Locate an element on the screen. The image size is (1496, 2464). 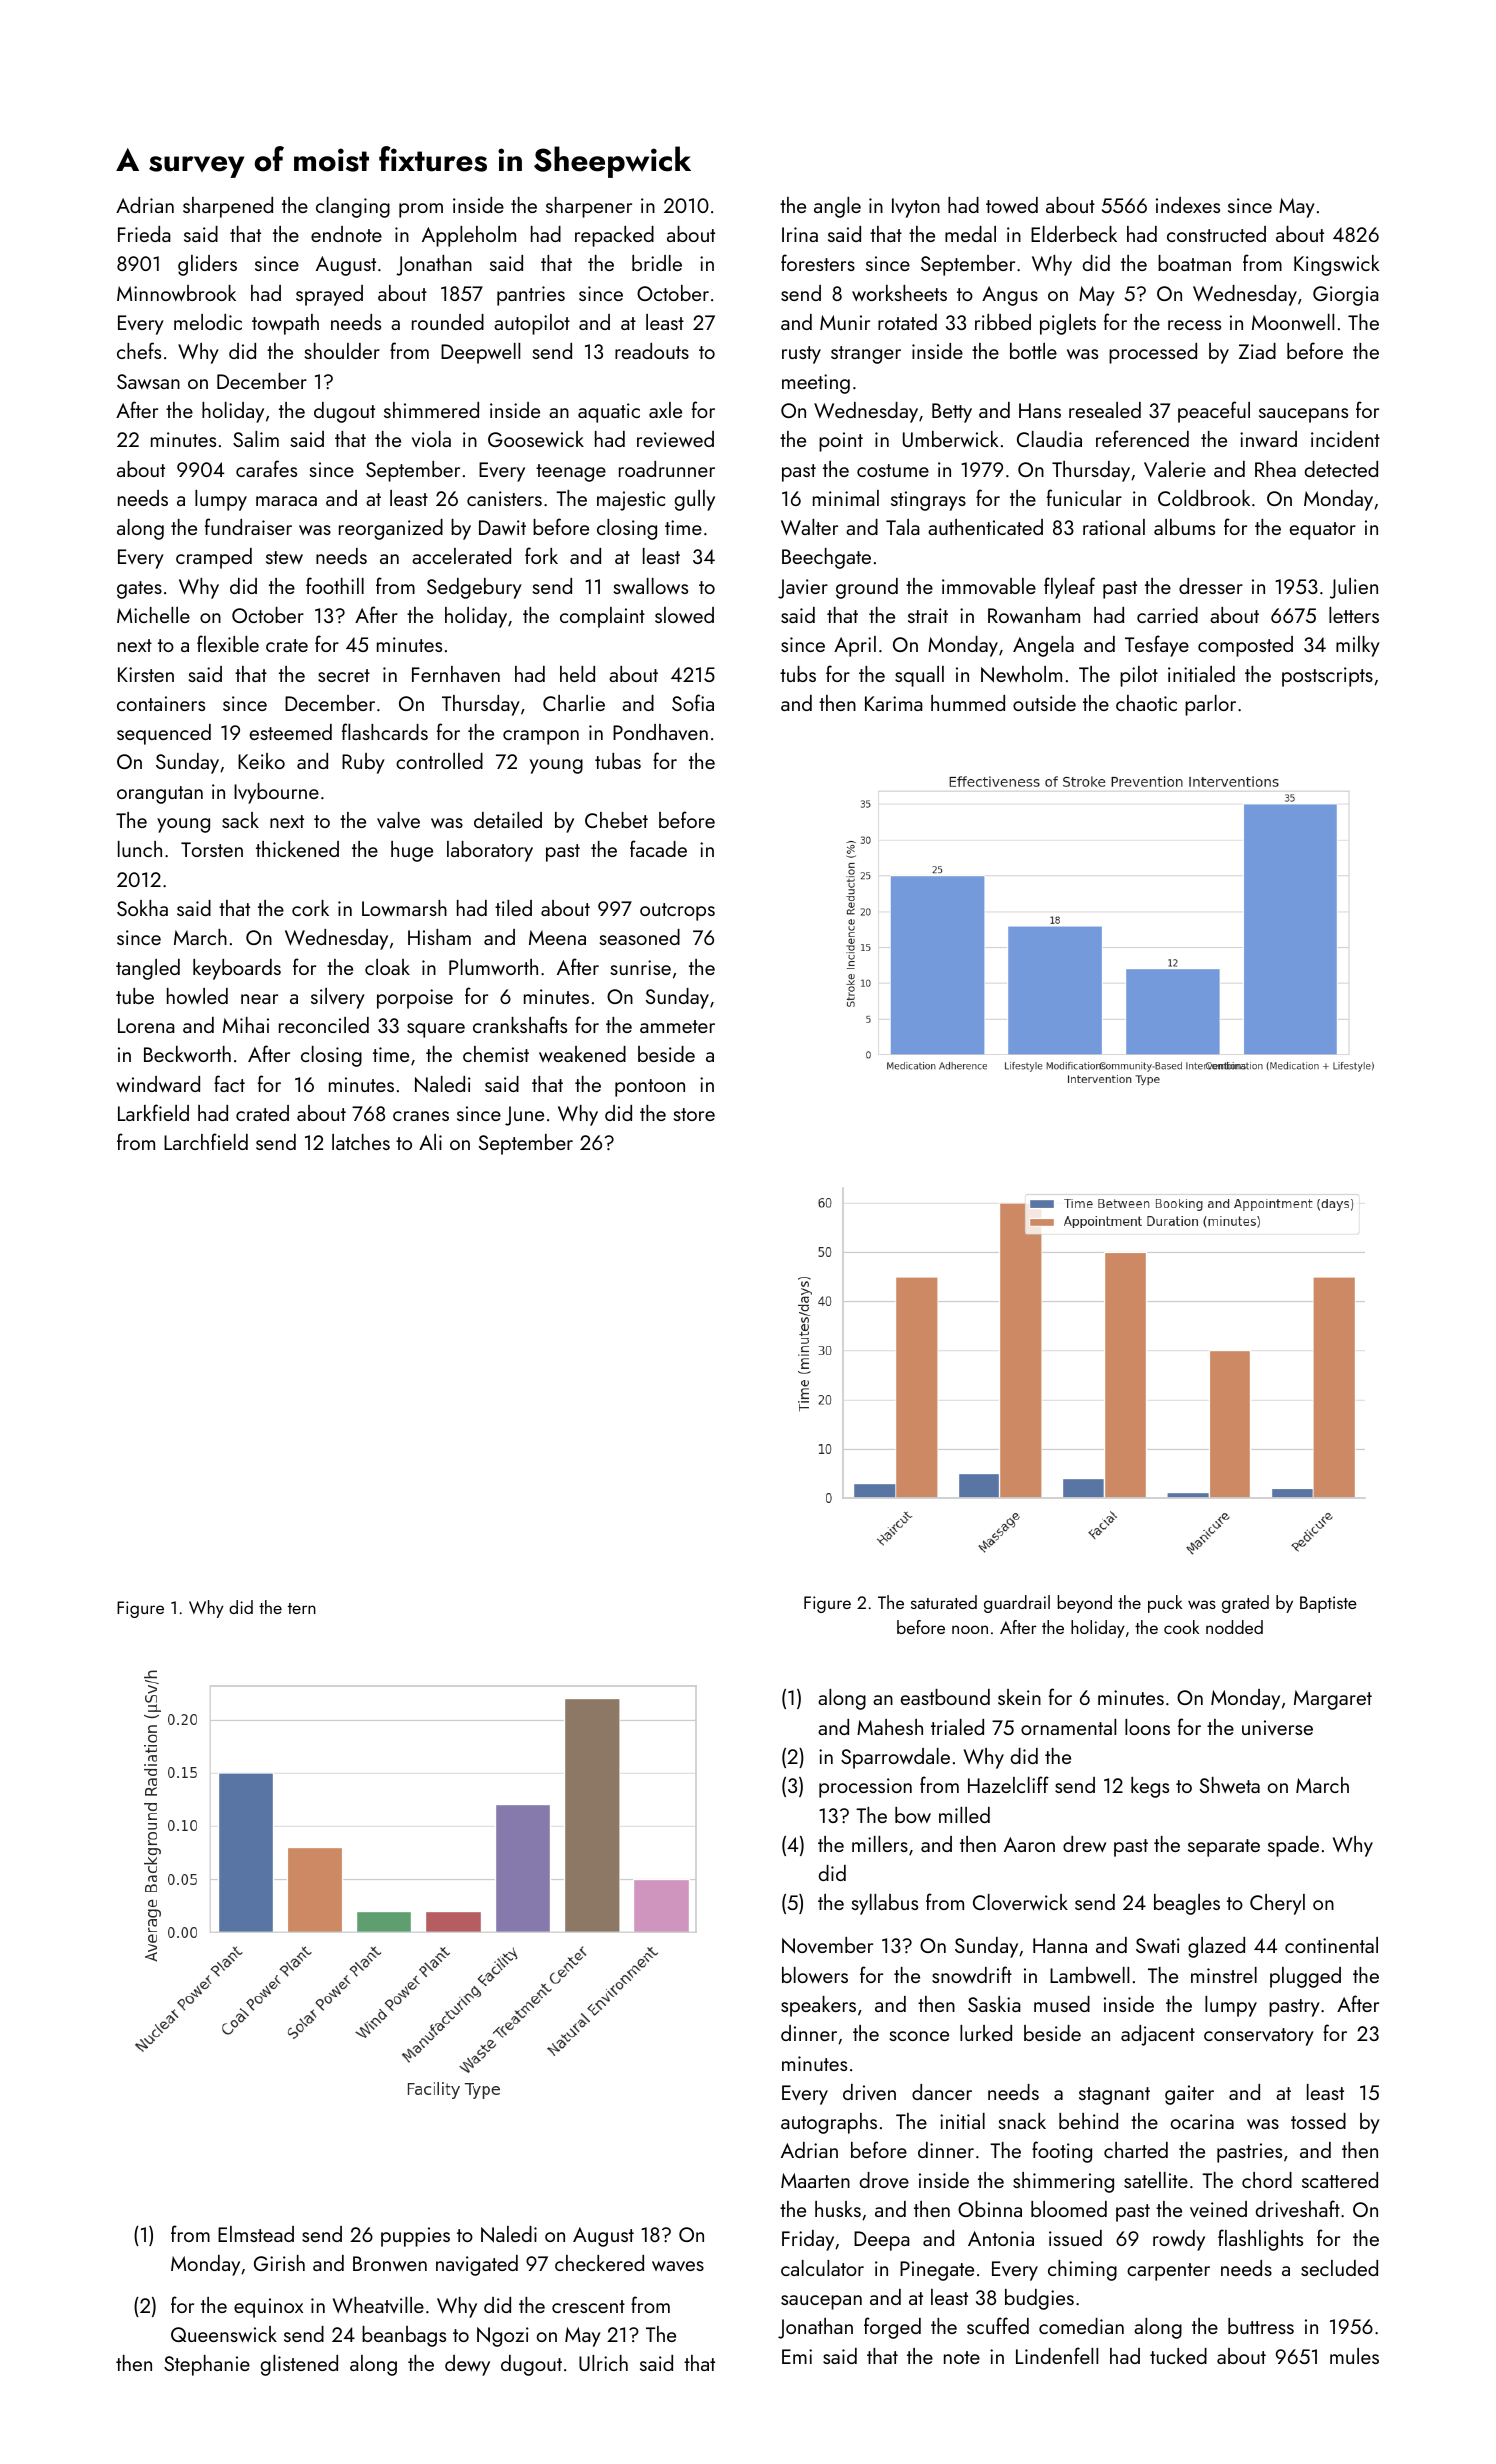
prom is located at coordinates (421, 210).
